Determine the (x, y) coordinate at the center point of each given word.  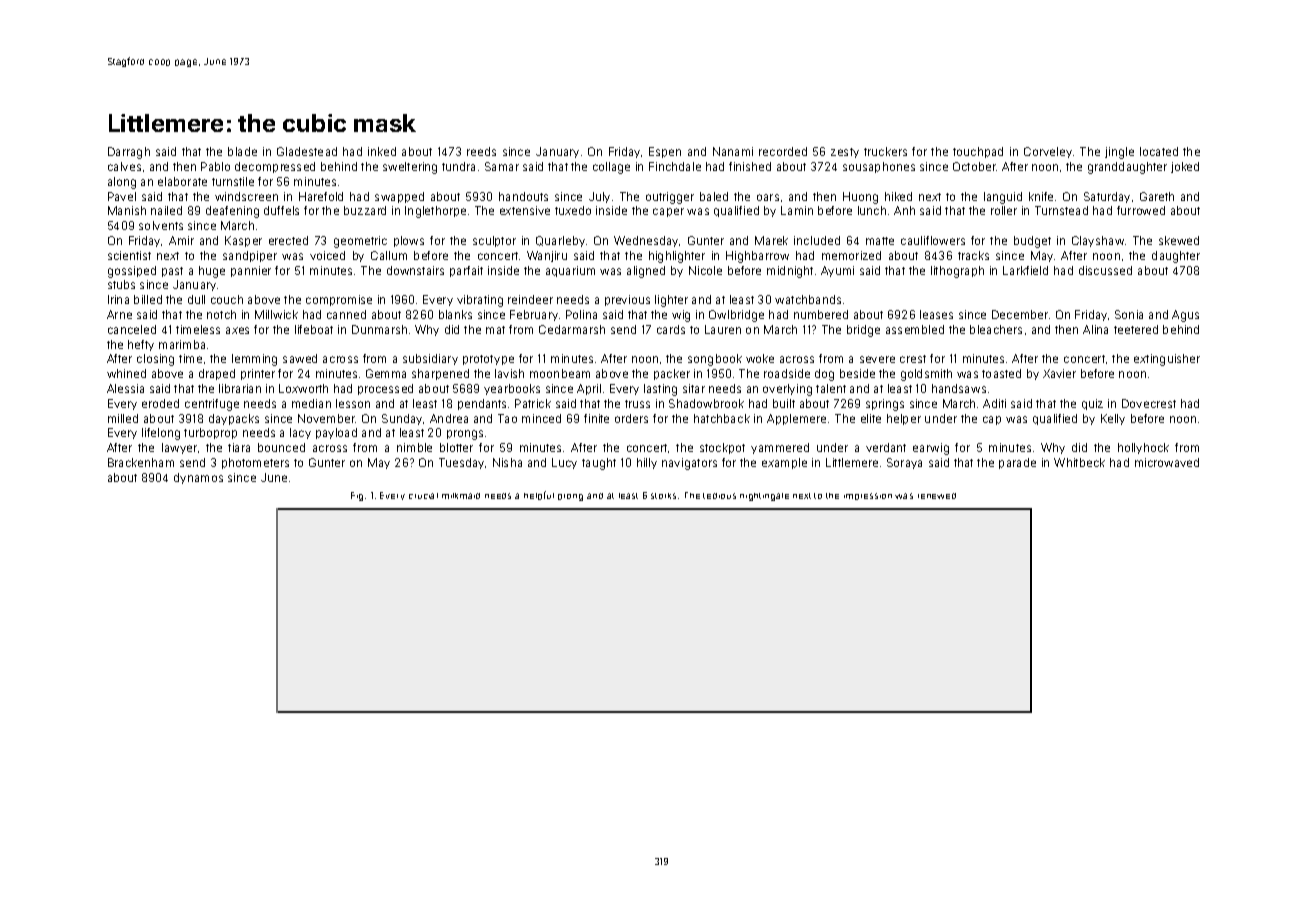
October (974, 166)
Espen (665, 152)
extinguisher (1167, 360)
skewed (1179, 240)
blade (242, 151)
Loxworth (303, 388)
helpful (539, 495)
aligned (646, 272)
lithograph (957, 272)
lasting (660, 390)
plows (409, 241)
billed (148, 299)
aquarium (570, 271)
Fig (357, 496)
